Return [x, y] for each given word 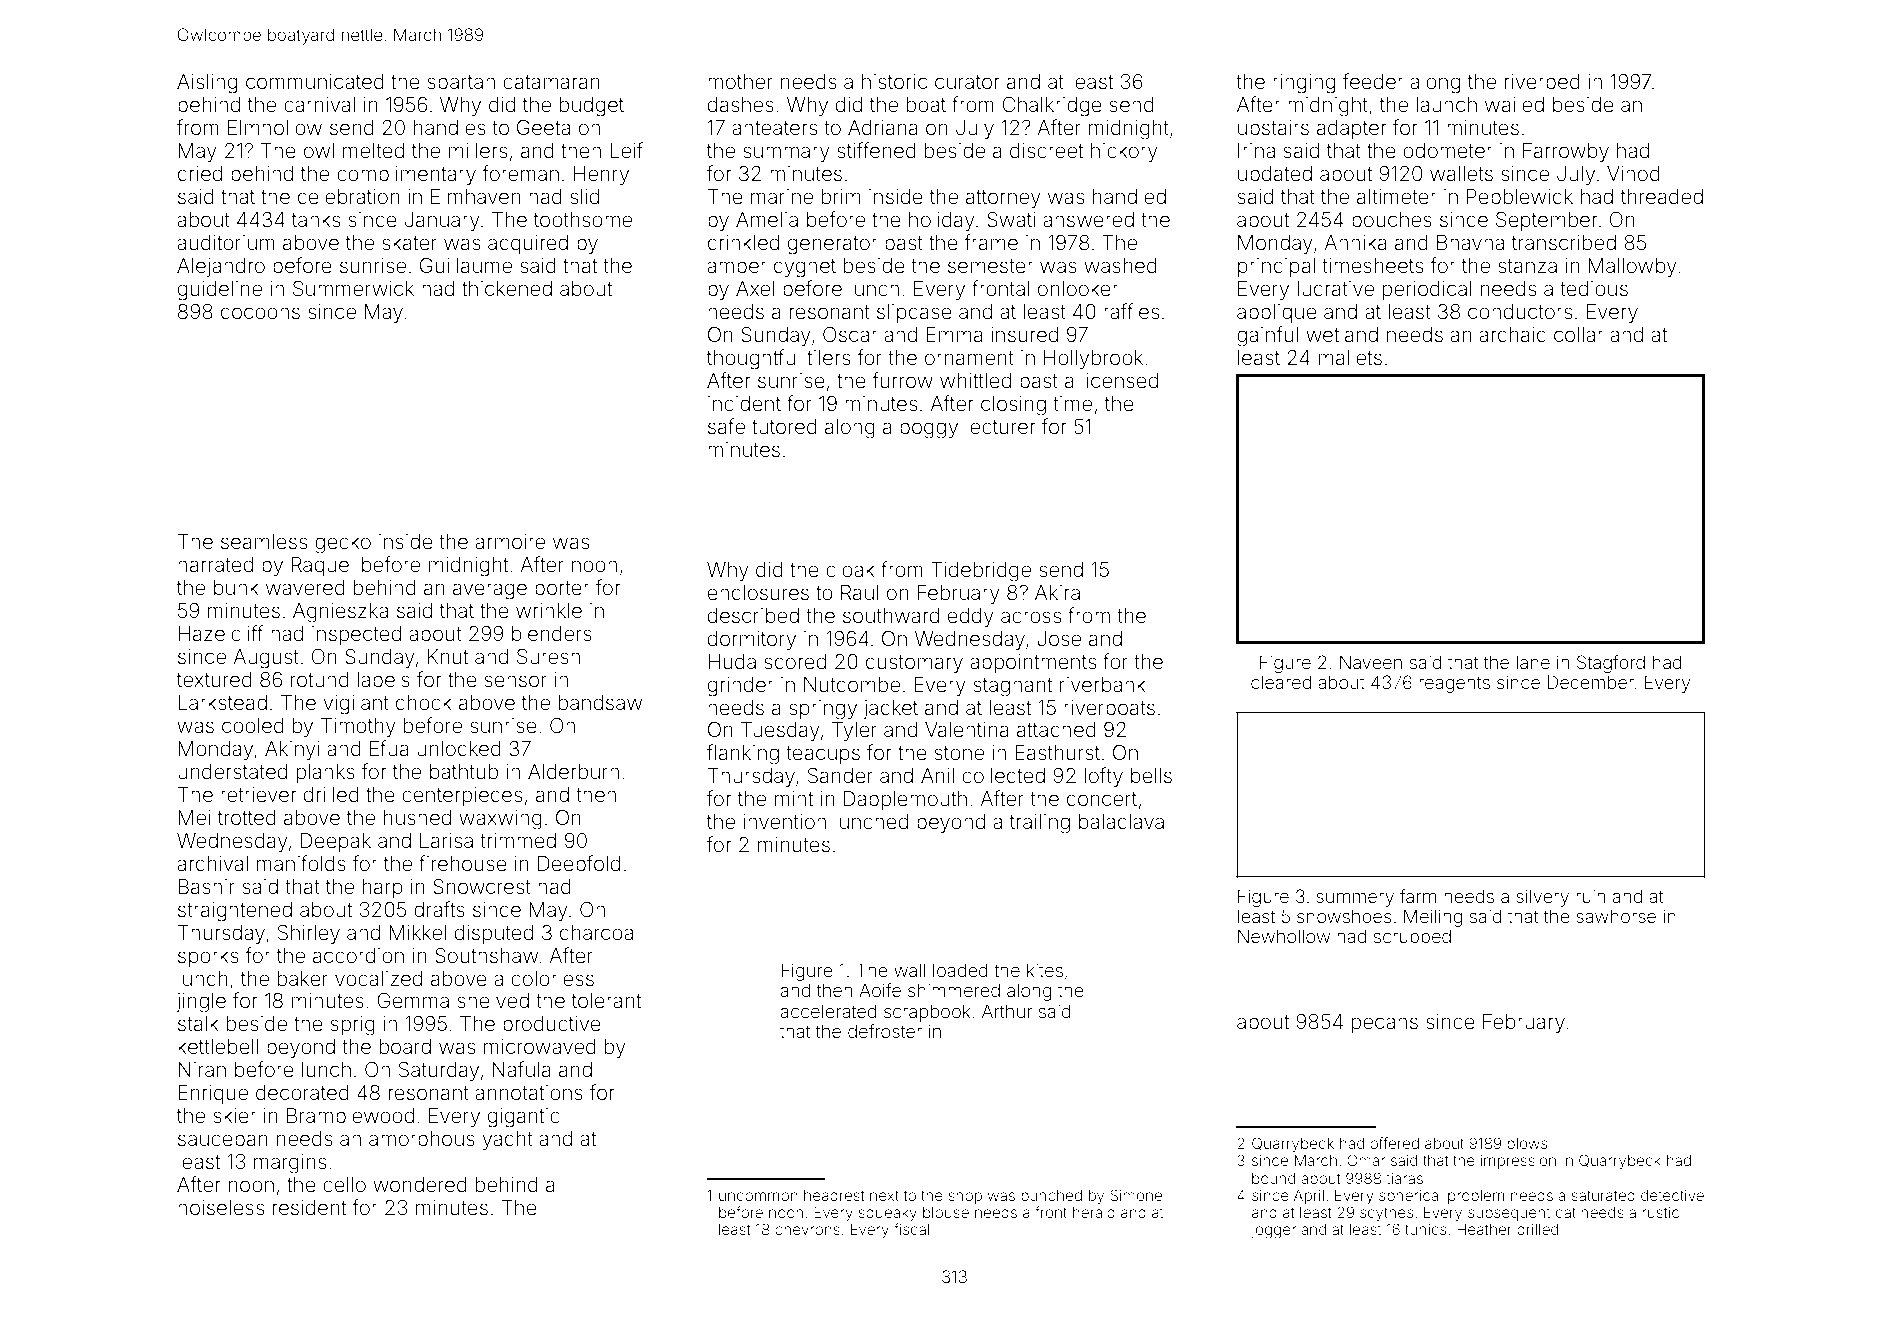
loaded [960, 970]
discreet [1046, 151]
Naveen [1371, 662]
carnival [319, 104]
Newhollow [1284, 936]
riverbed [1542, 81]
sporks [208, 957]
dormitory [752, 641]
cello [344, 1184]
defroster [885, 1031]
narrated [215, 564]
